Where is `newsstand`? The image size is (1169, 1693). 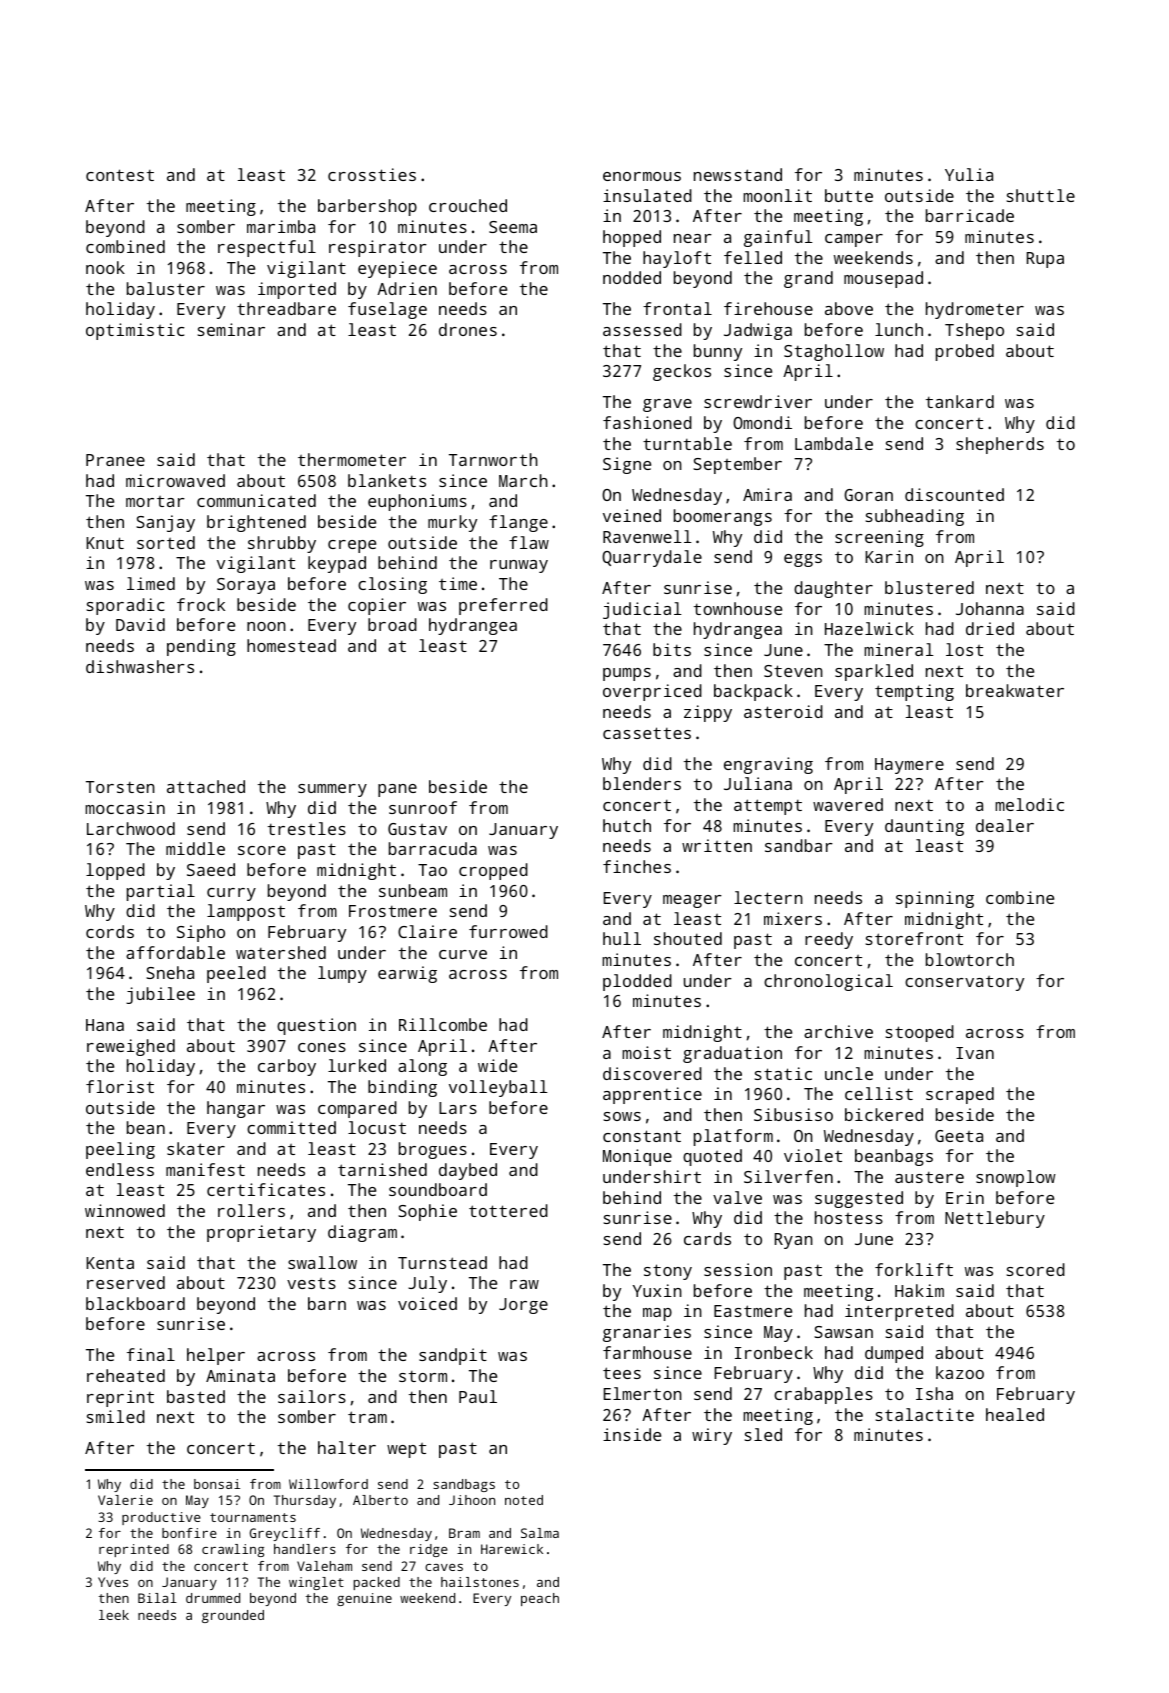
newsstand is located at coordinates (738, 174).
